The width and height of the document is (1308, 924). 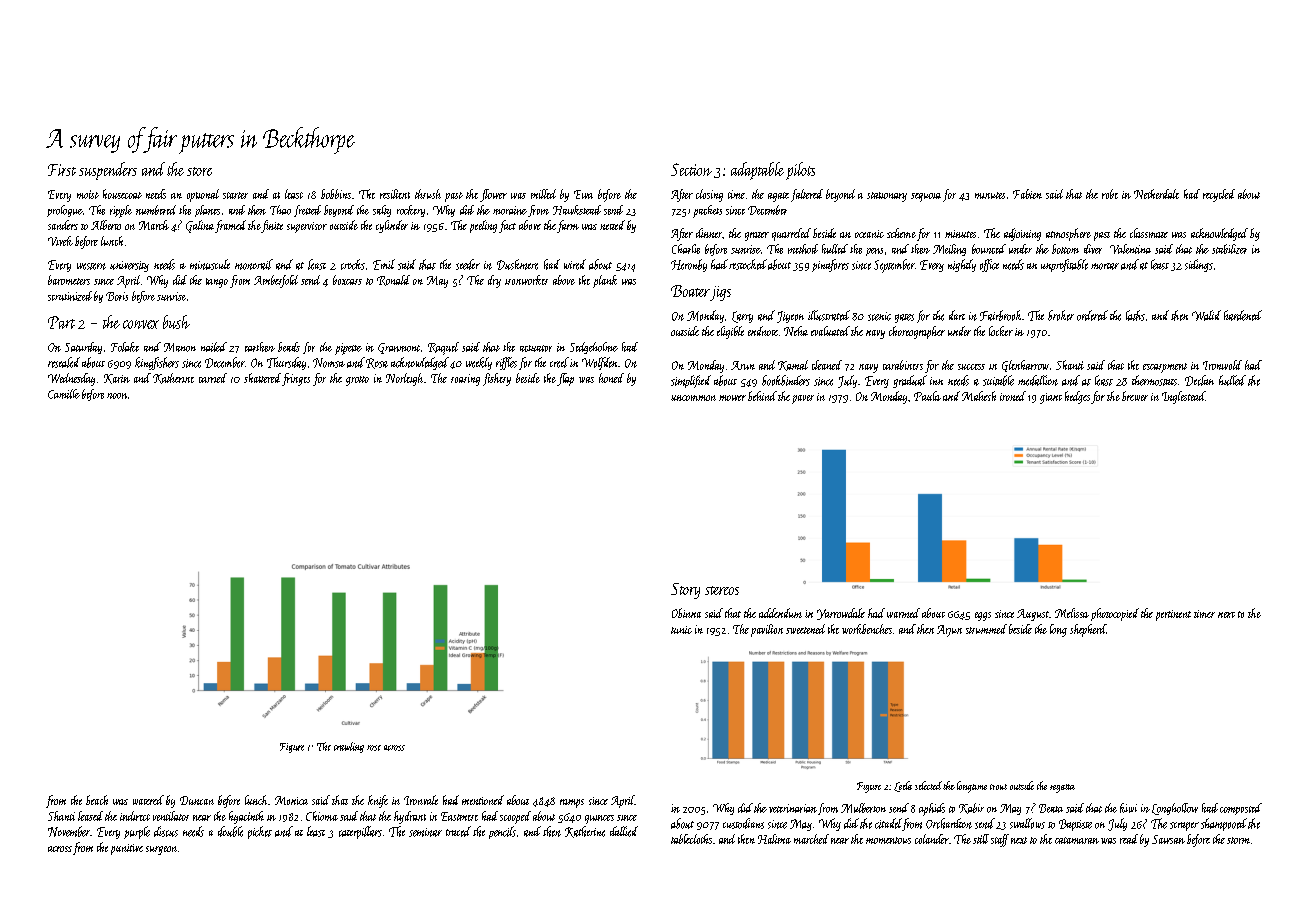 I want to click on success, so click(x=971, y=367).
